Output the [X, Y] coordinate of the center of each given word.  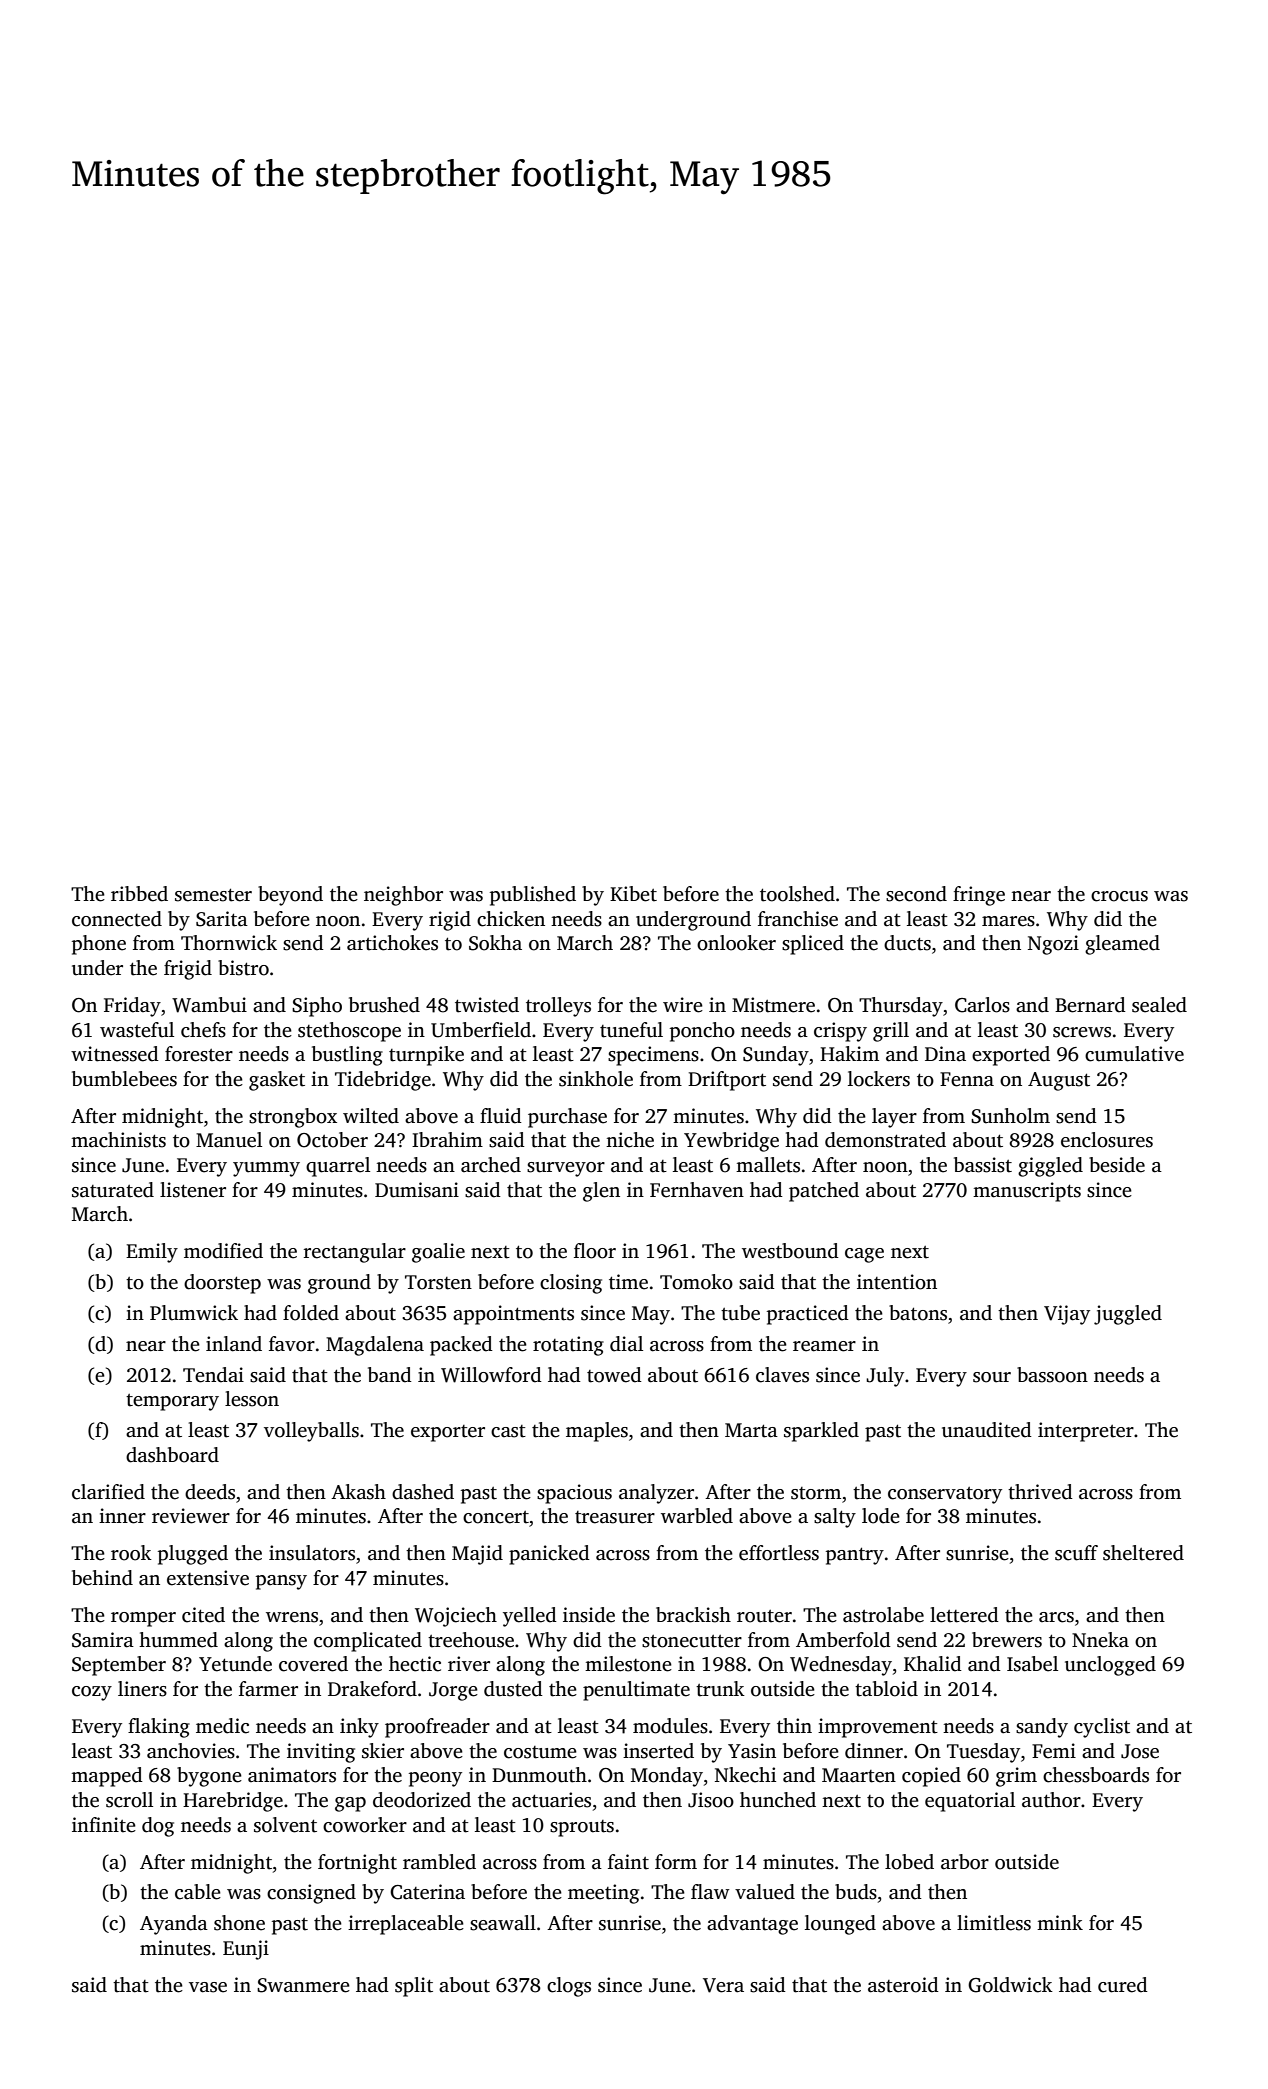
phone [99, 945]
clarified [108, 1492]
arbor [965, 1862]
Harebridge [233, 1802]
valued [765, 1892]
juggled [1128, 1315]
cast [508, 1431]
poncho [702, 1032]
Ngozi [1053, 945]
